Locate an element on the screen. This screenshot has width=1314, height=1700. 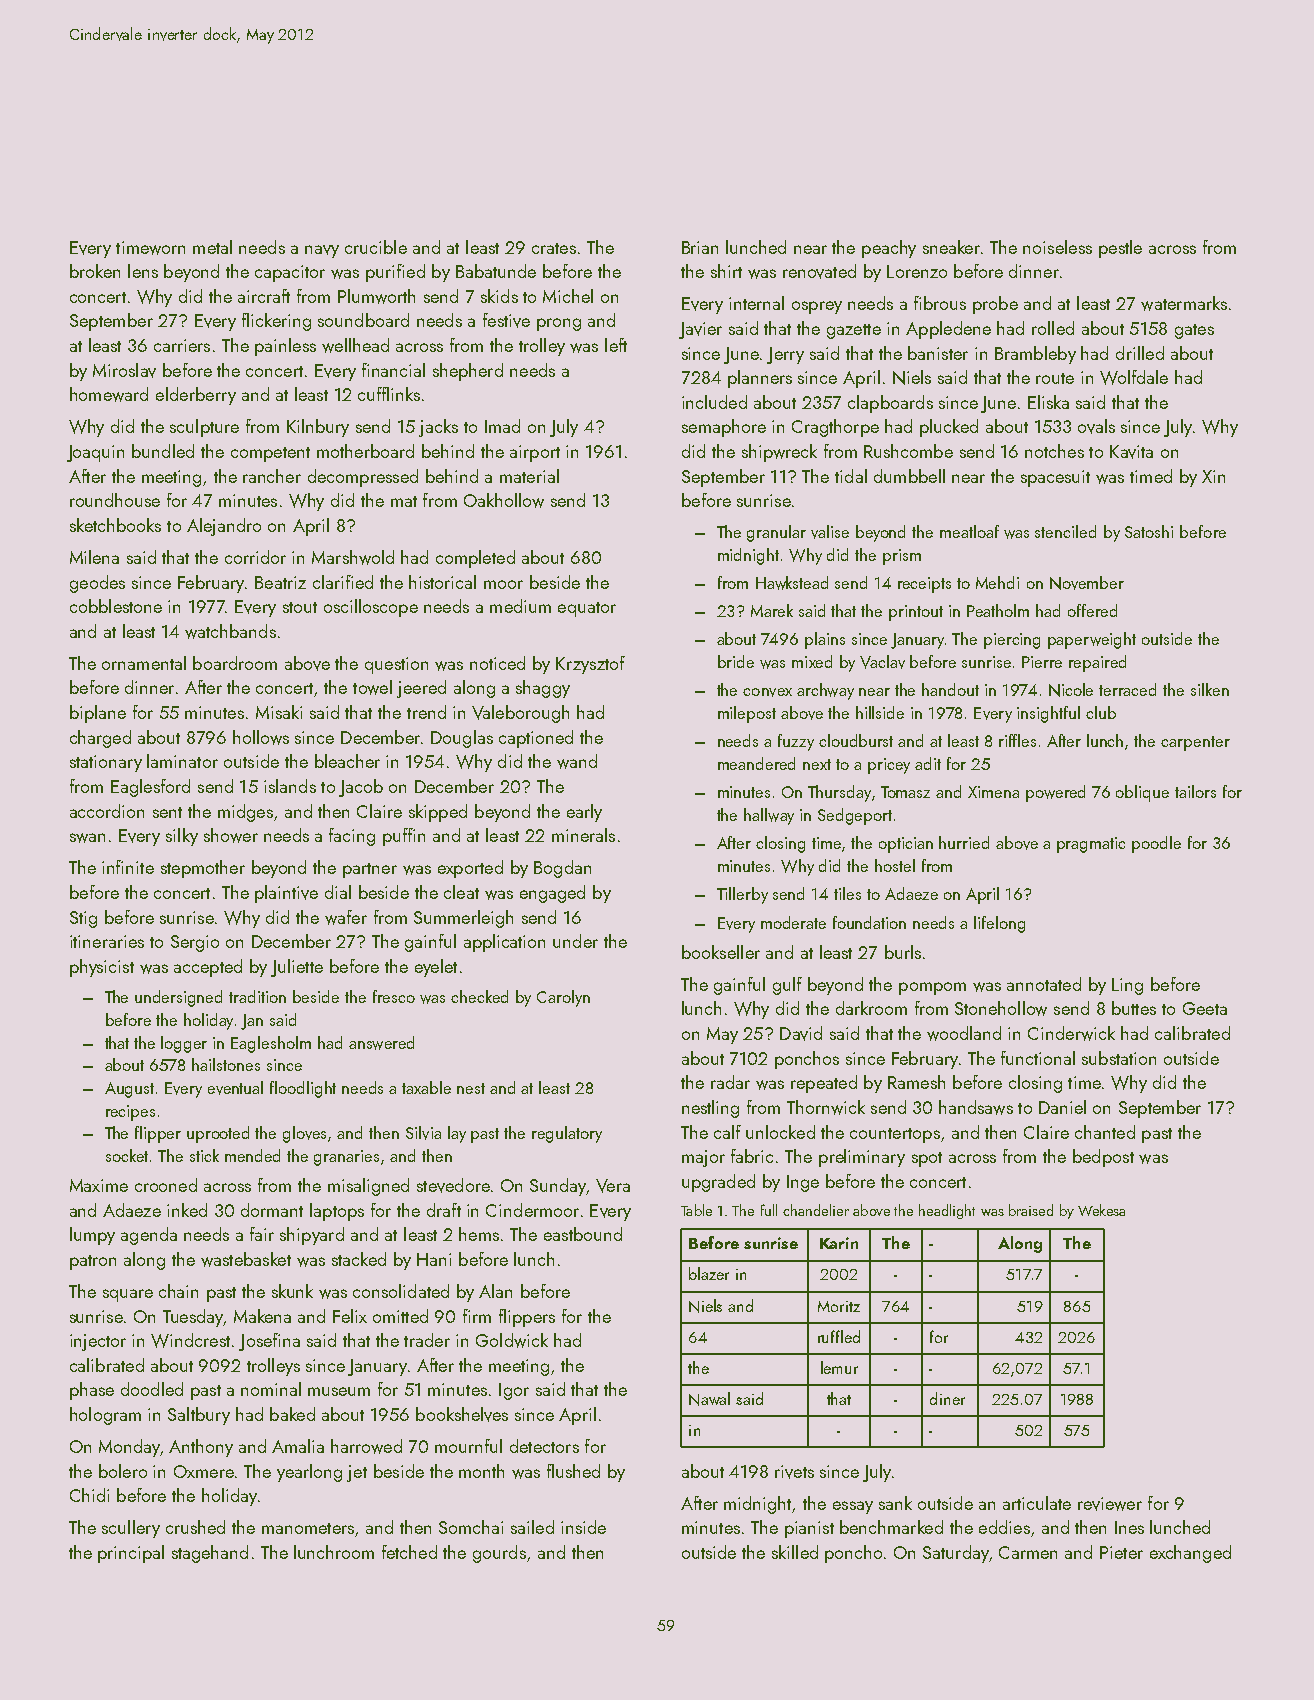
Eliska is located at coordinates (1048, 402).
